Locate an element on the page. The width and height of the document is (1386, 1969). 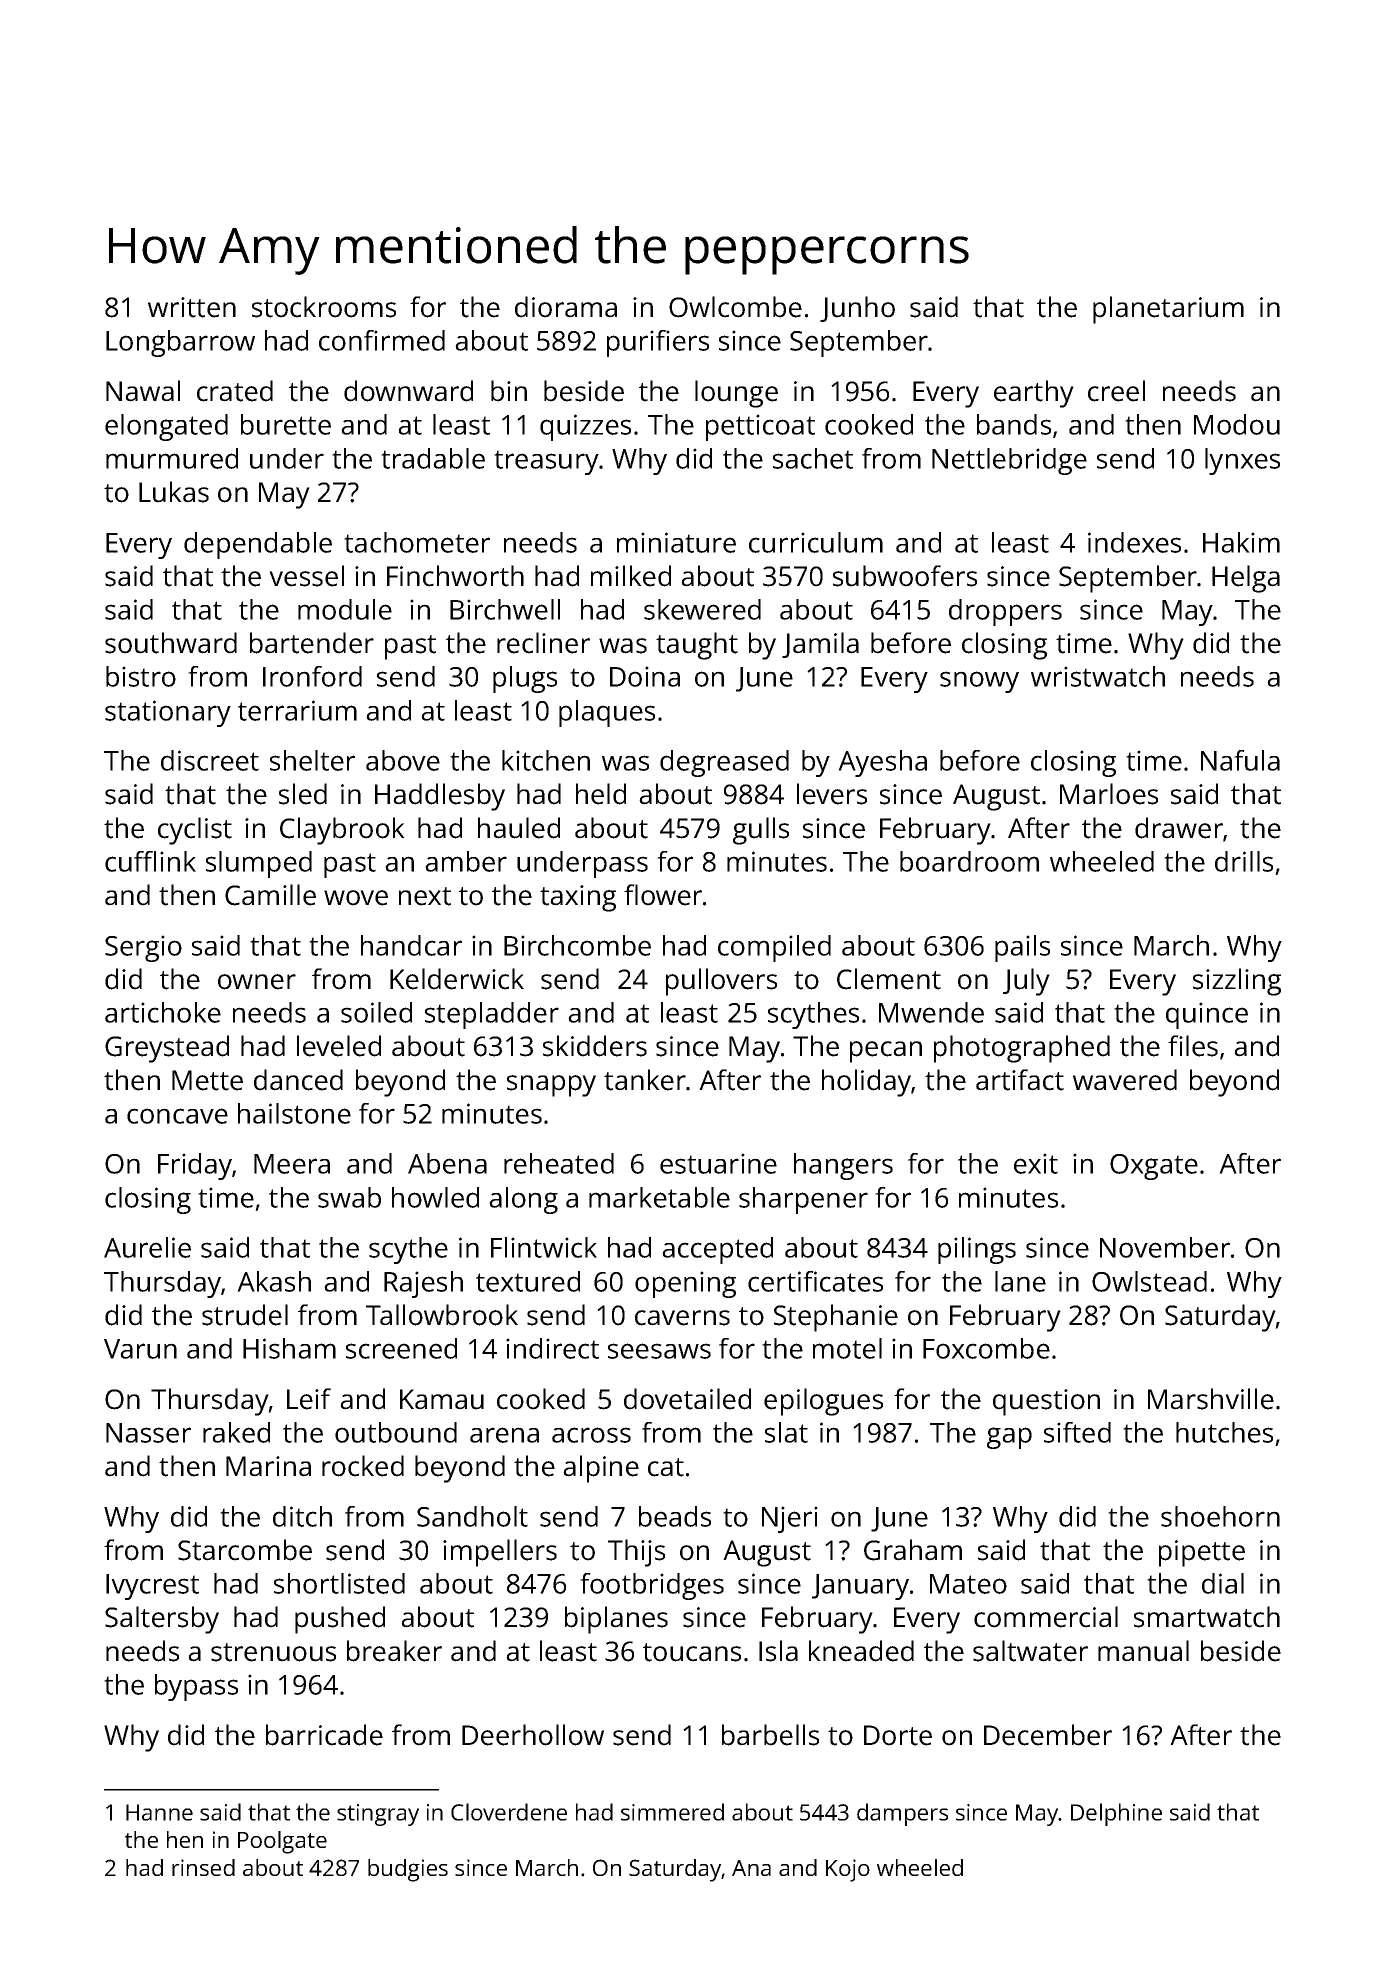
creel is located at coordinates (1116, 391).
